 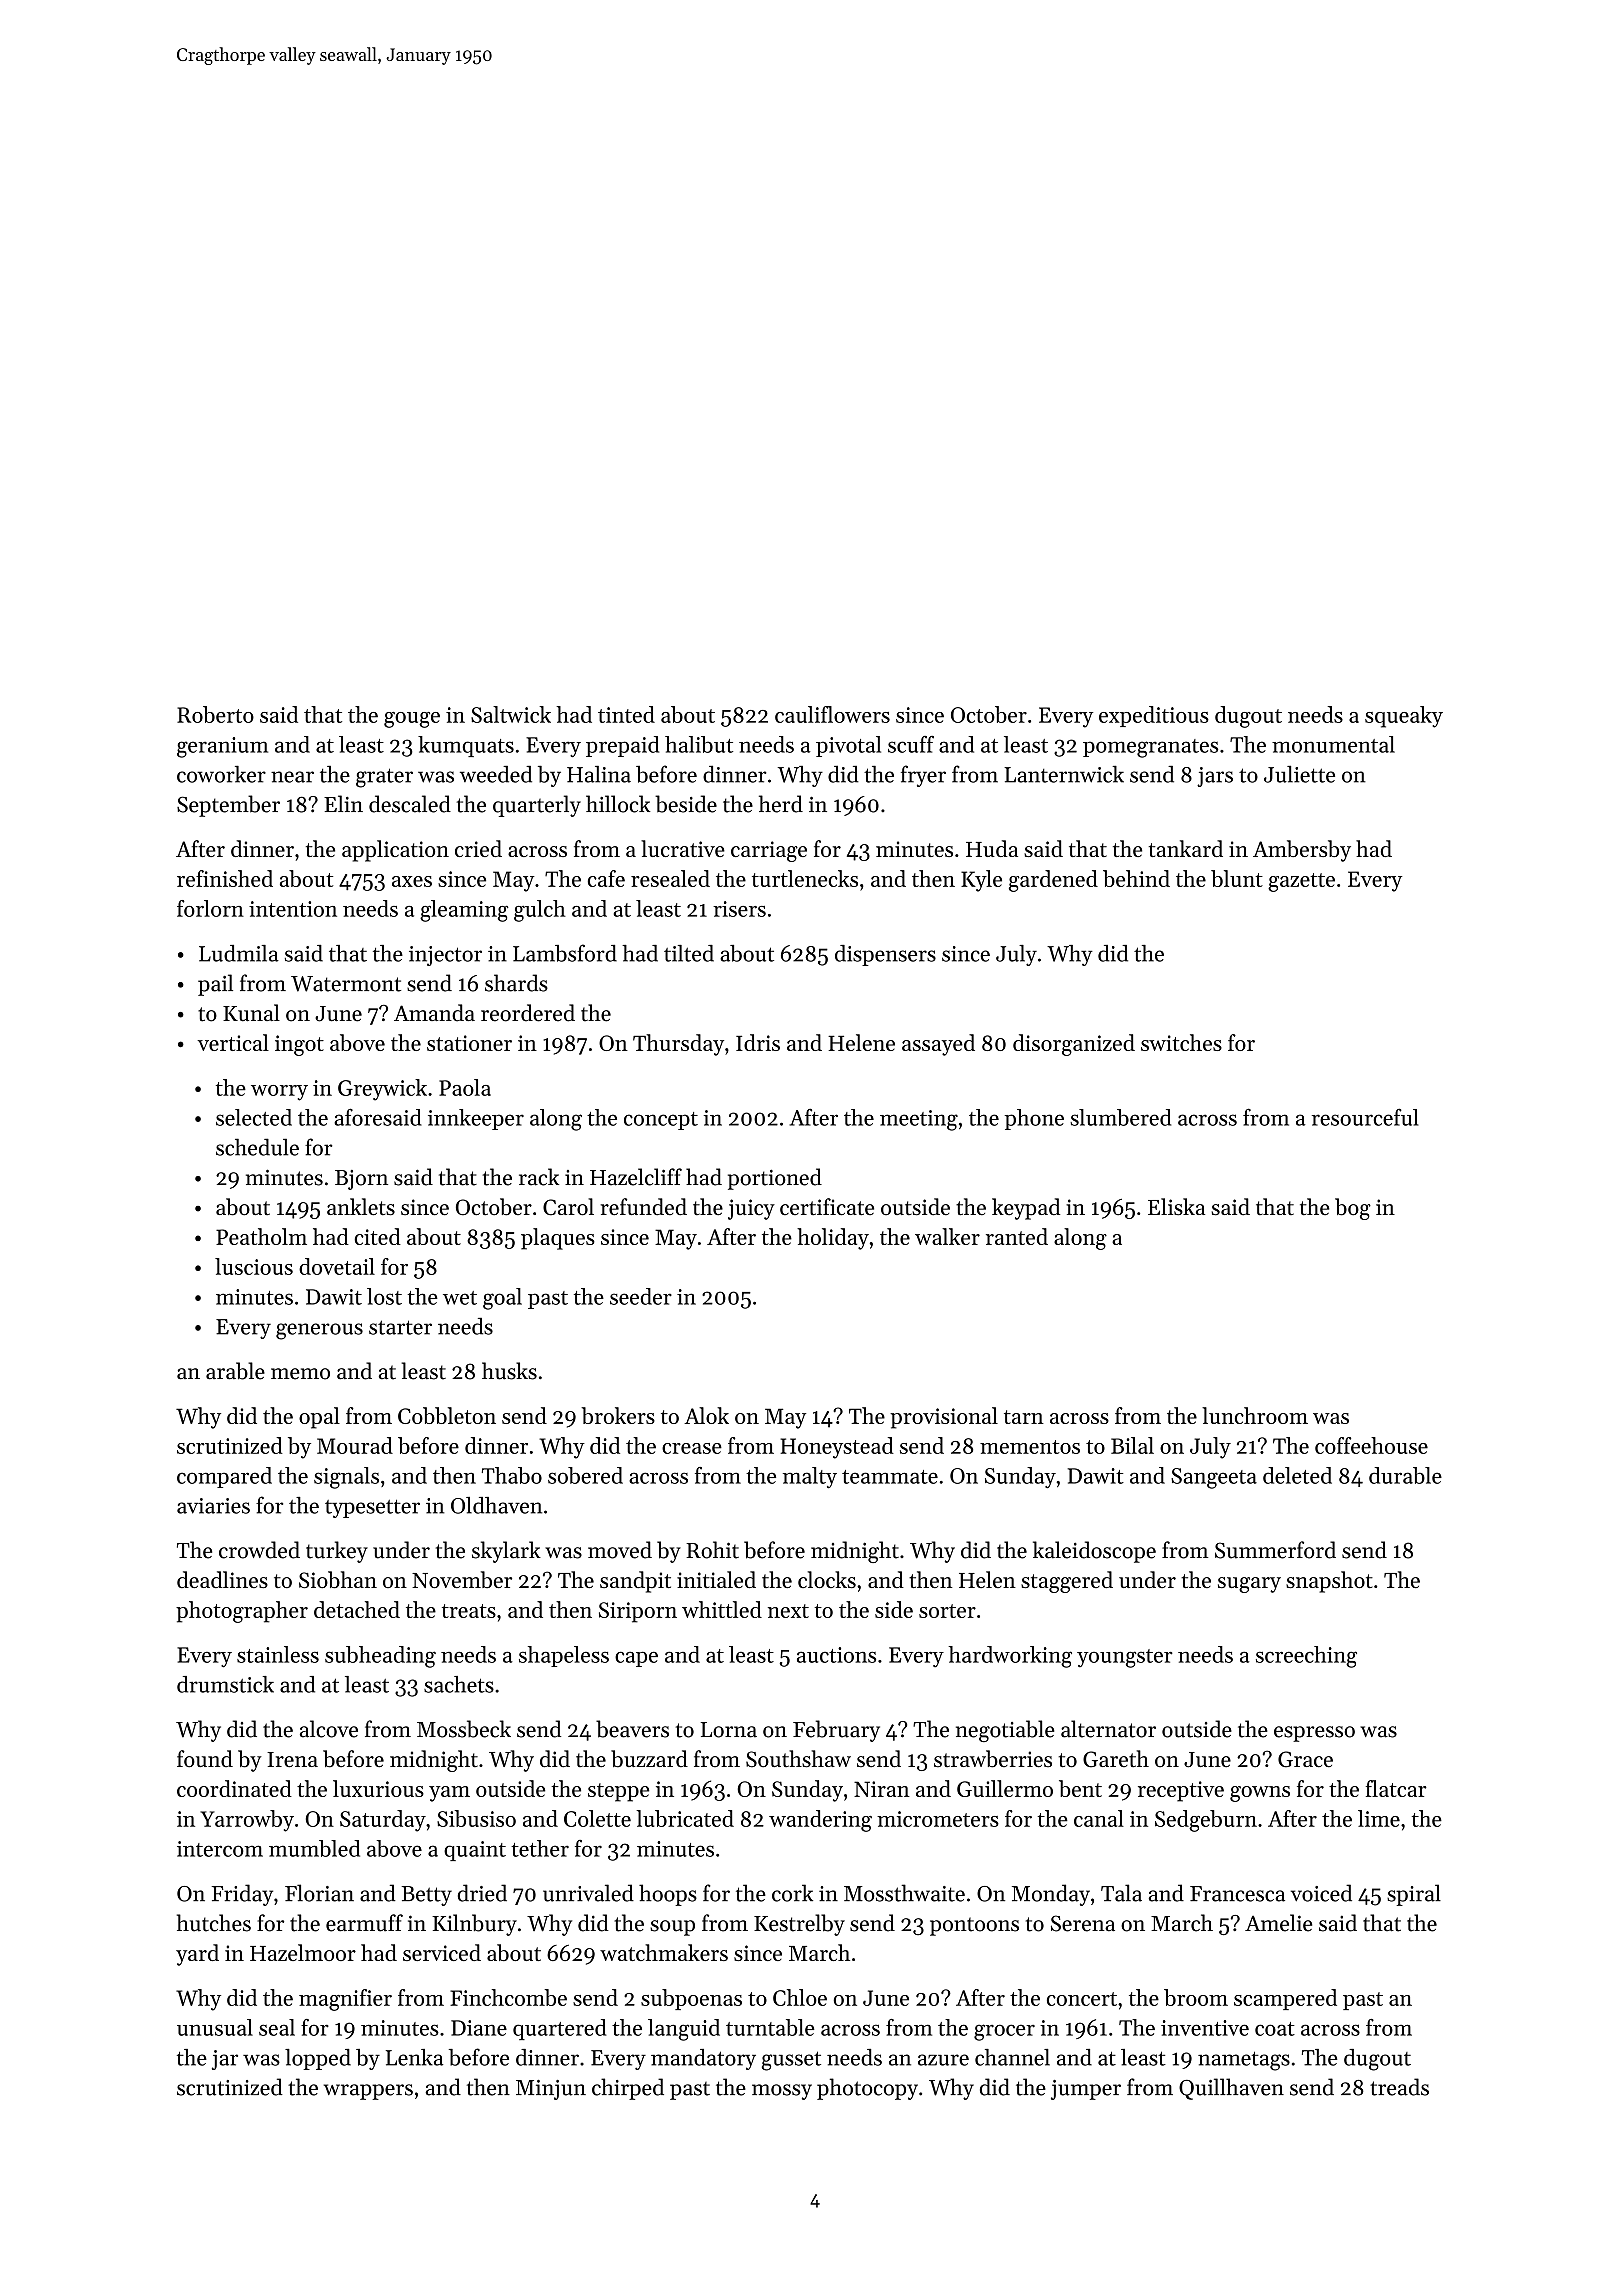 I want to click on grater, so click(x=384, y=778).
